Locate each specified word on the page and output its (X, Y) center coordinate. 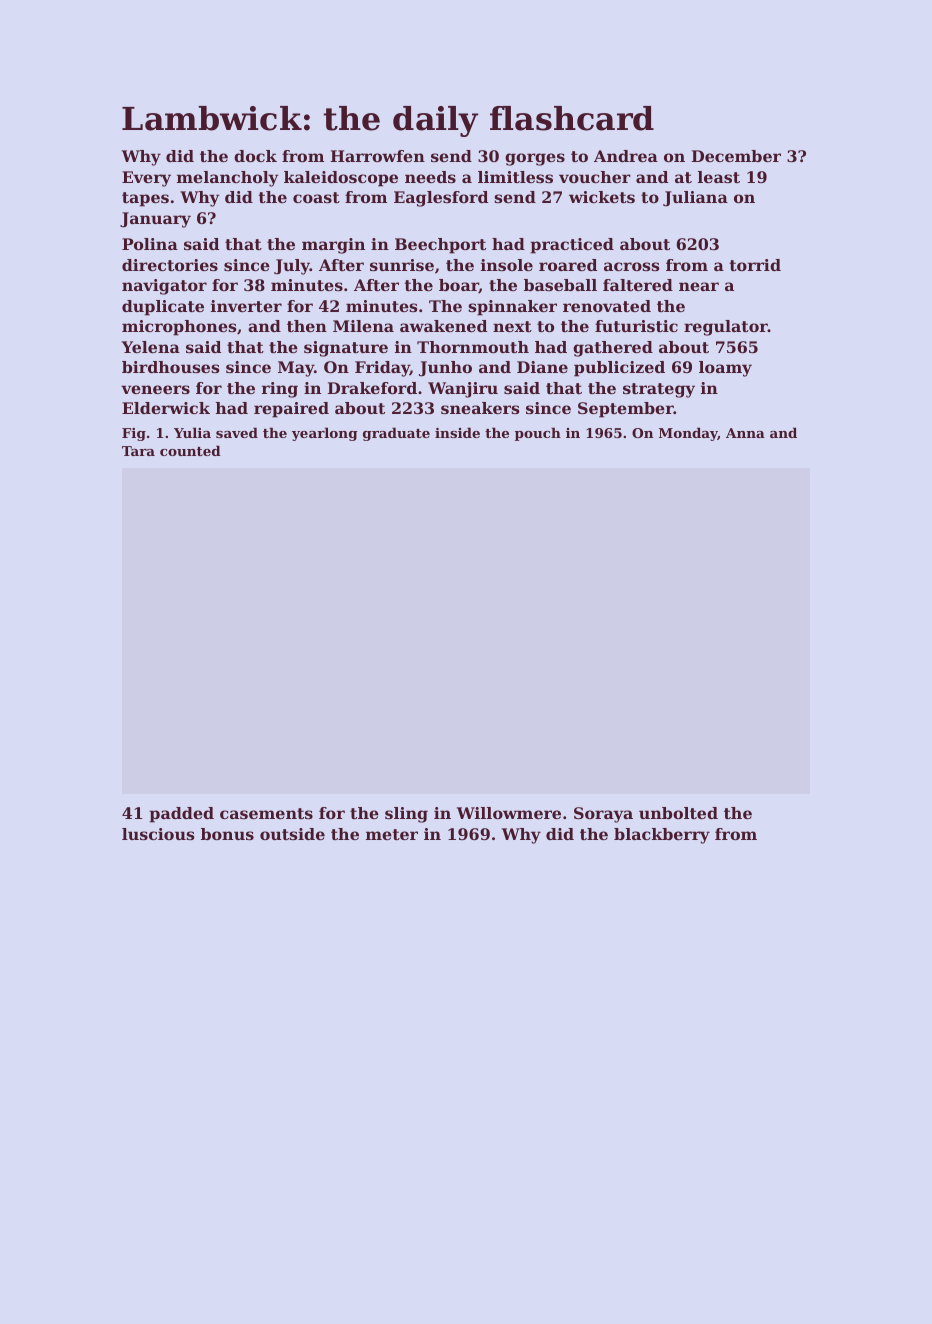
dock (255, 156)
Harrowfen (378, 156)
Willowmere (509, 813)
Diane (542, 367)
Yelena (151, 347)
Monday (688, 434)
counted (190, 450)
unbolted (678, 813)
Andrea (626, 156)
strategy (659, 390)
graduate (396, 434)
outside (292, 834)
